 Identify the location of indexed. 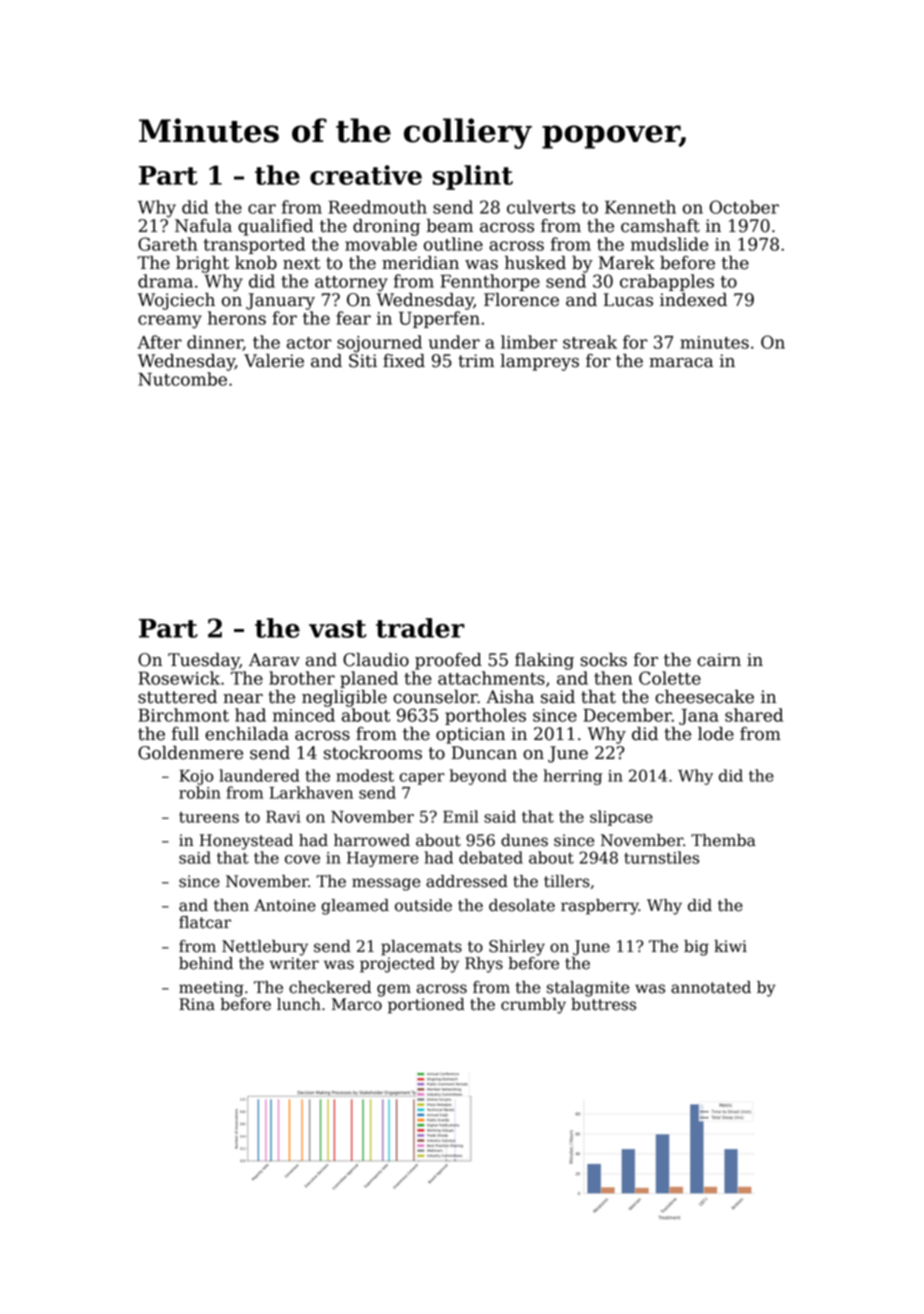
(693, 300).
